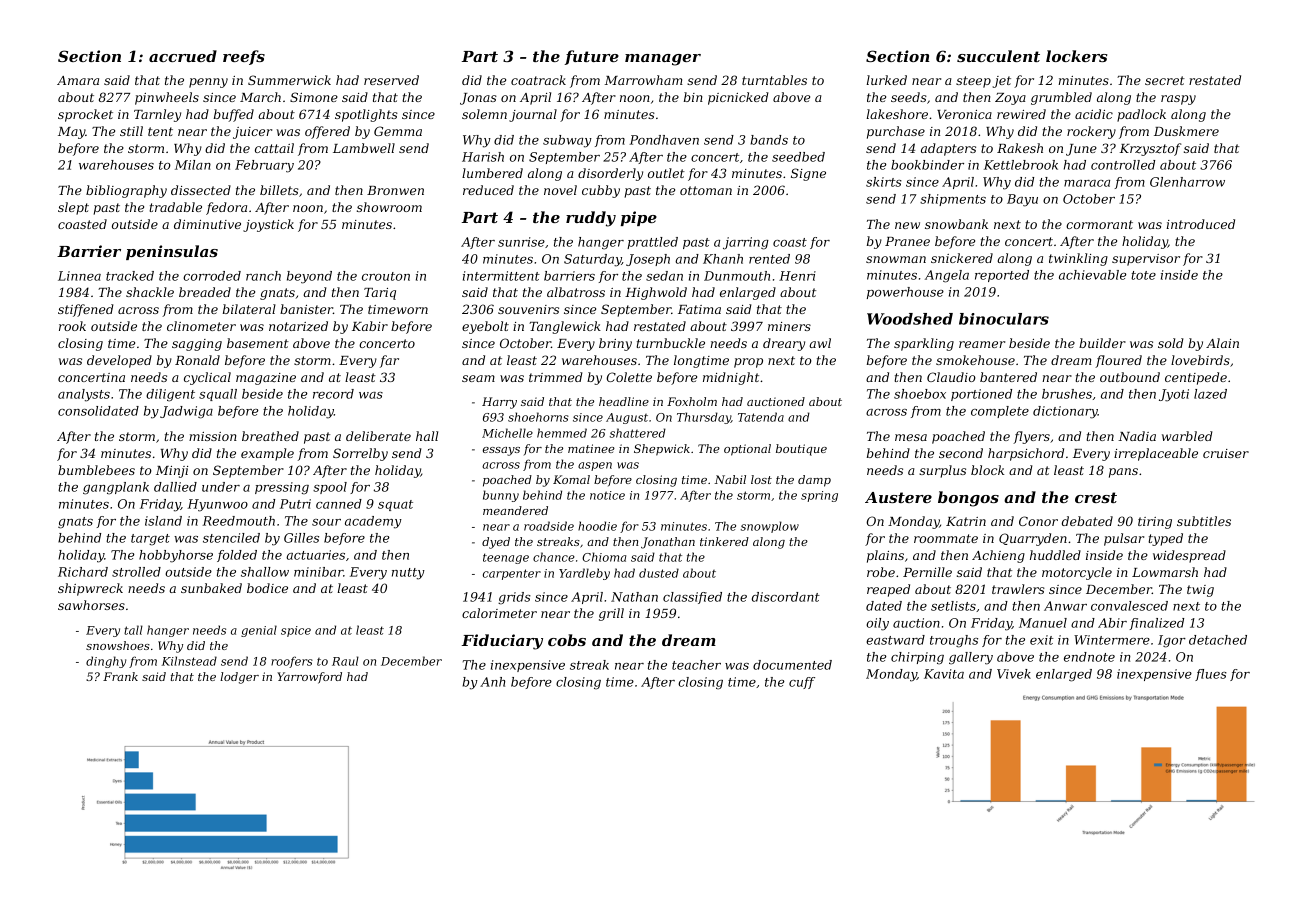 The width and height of the page is (1308, 924). I want to click on Joseph, so click(648, 260).
